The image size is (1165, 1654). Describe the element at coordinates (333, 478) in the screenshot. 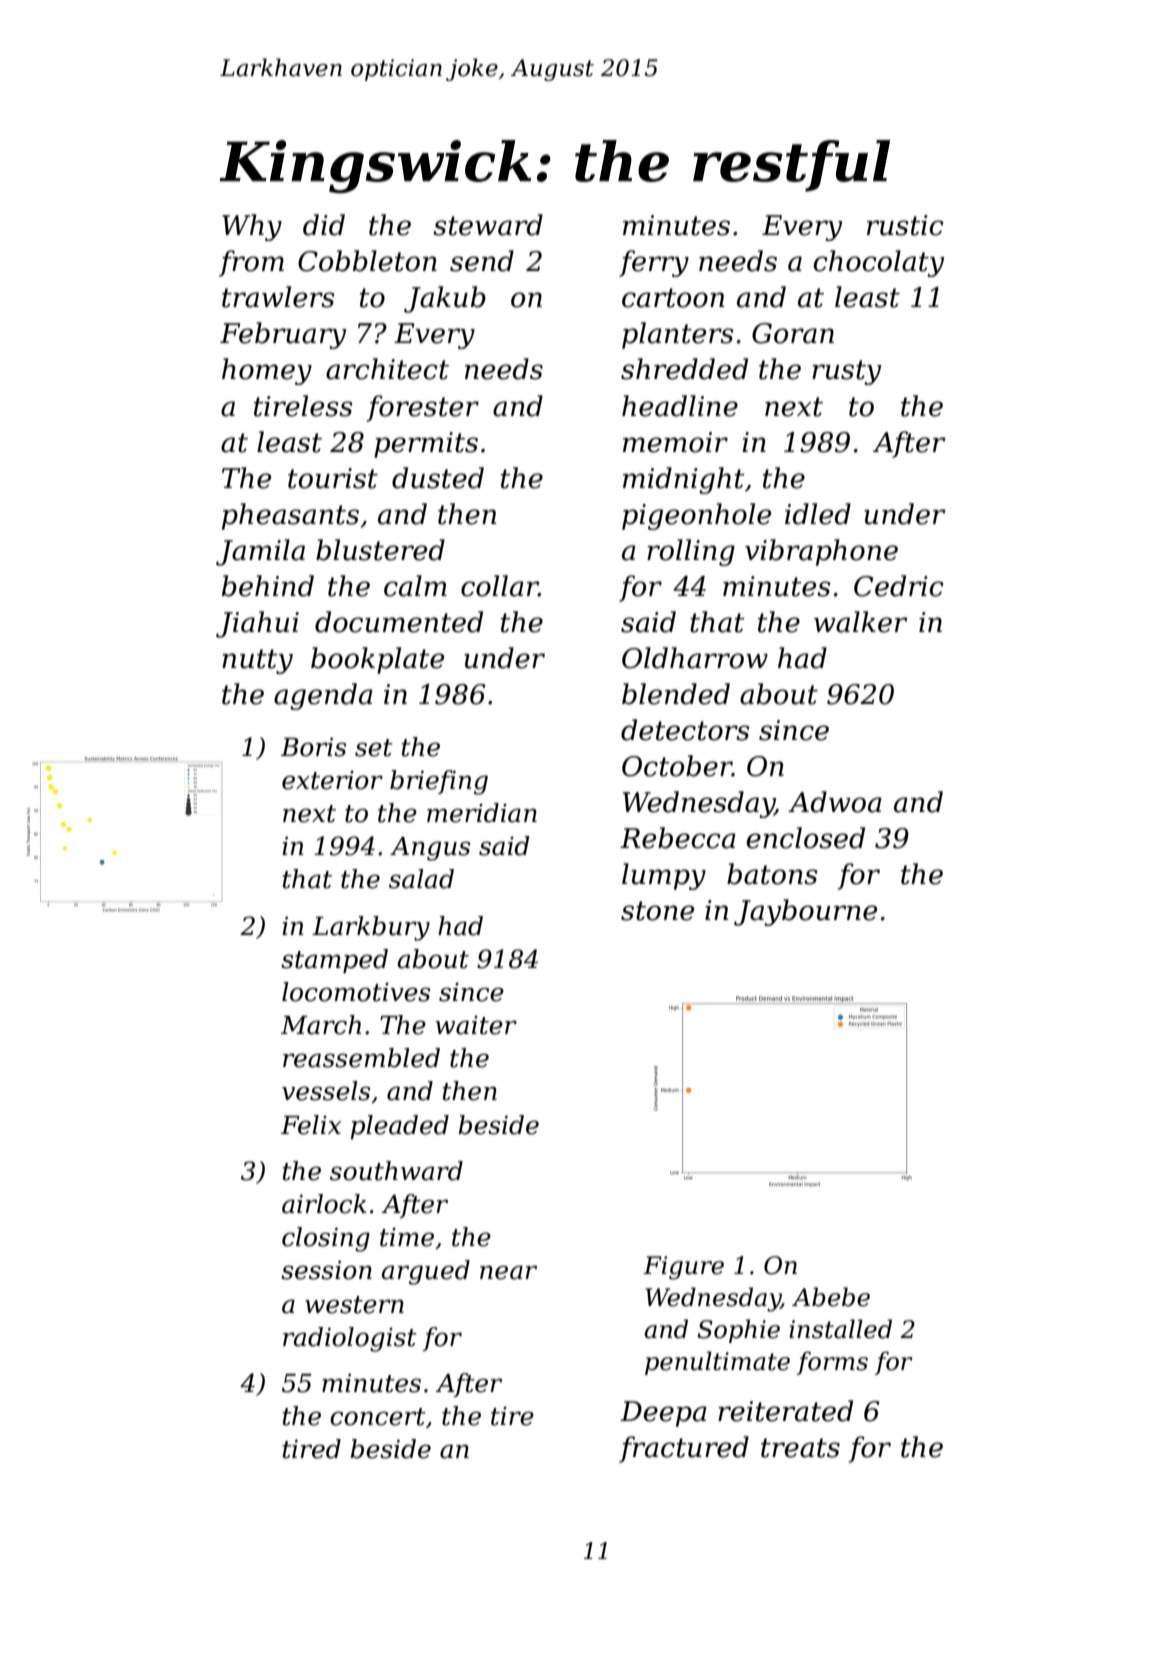

I see `tourist` at that location.
